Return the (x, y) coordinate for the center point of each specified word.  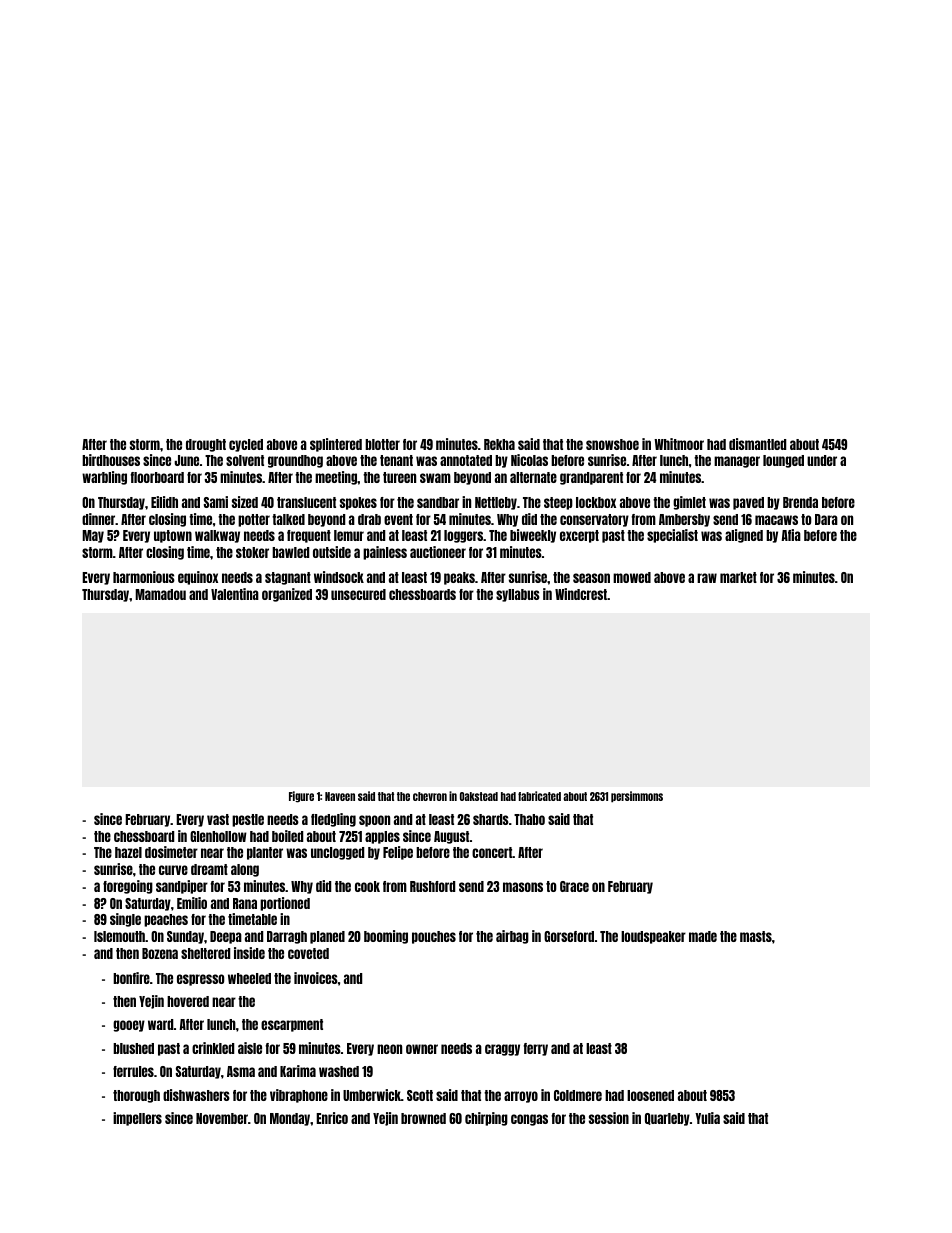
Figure (301, 797)
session (609, 1118)
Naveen (340, 796)
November (222, 1118)
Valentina (235, 594)
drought (206, 445)
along (245, 870)
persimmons (637, 797)
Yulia (707, 1118)
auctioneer (438, 552)
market (738, 577)
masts (756, 936)
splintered (336, 445)
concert (492, 852)
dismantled (757, 444)
